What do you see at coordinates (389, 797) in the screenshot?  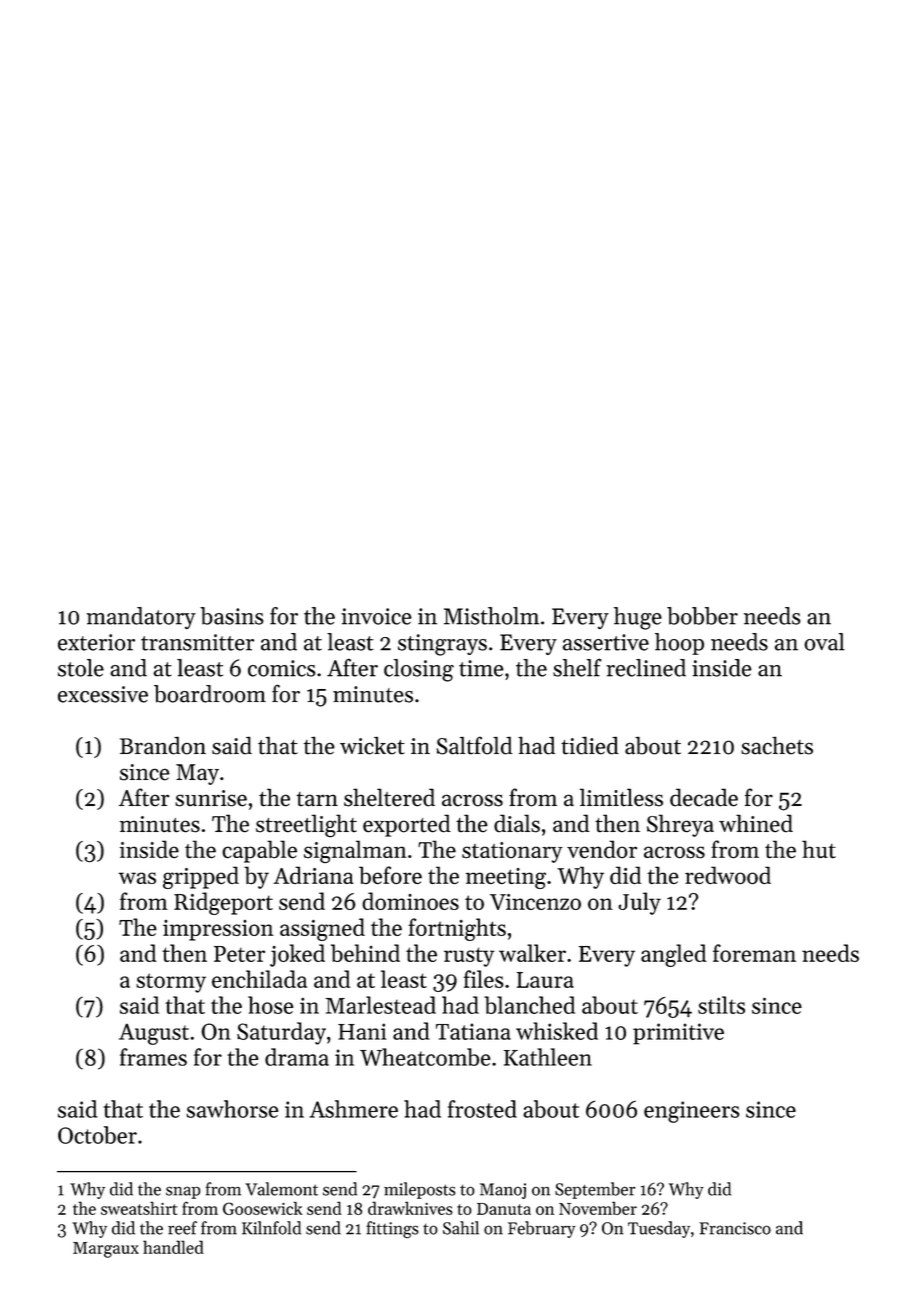 I see `sheltered` at bounding box center [389, 797].
